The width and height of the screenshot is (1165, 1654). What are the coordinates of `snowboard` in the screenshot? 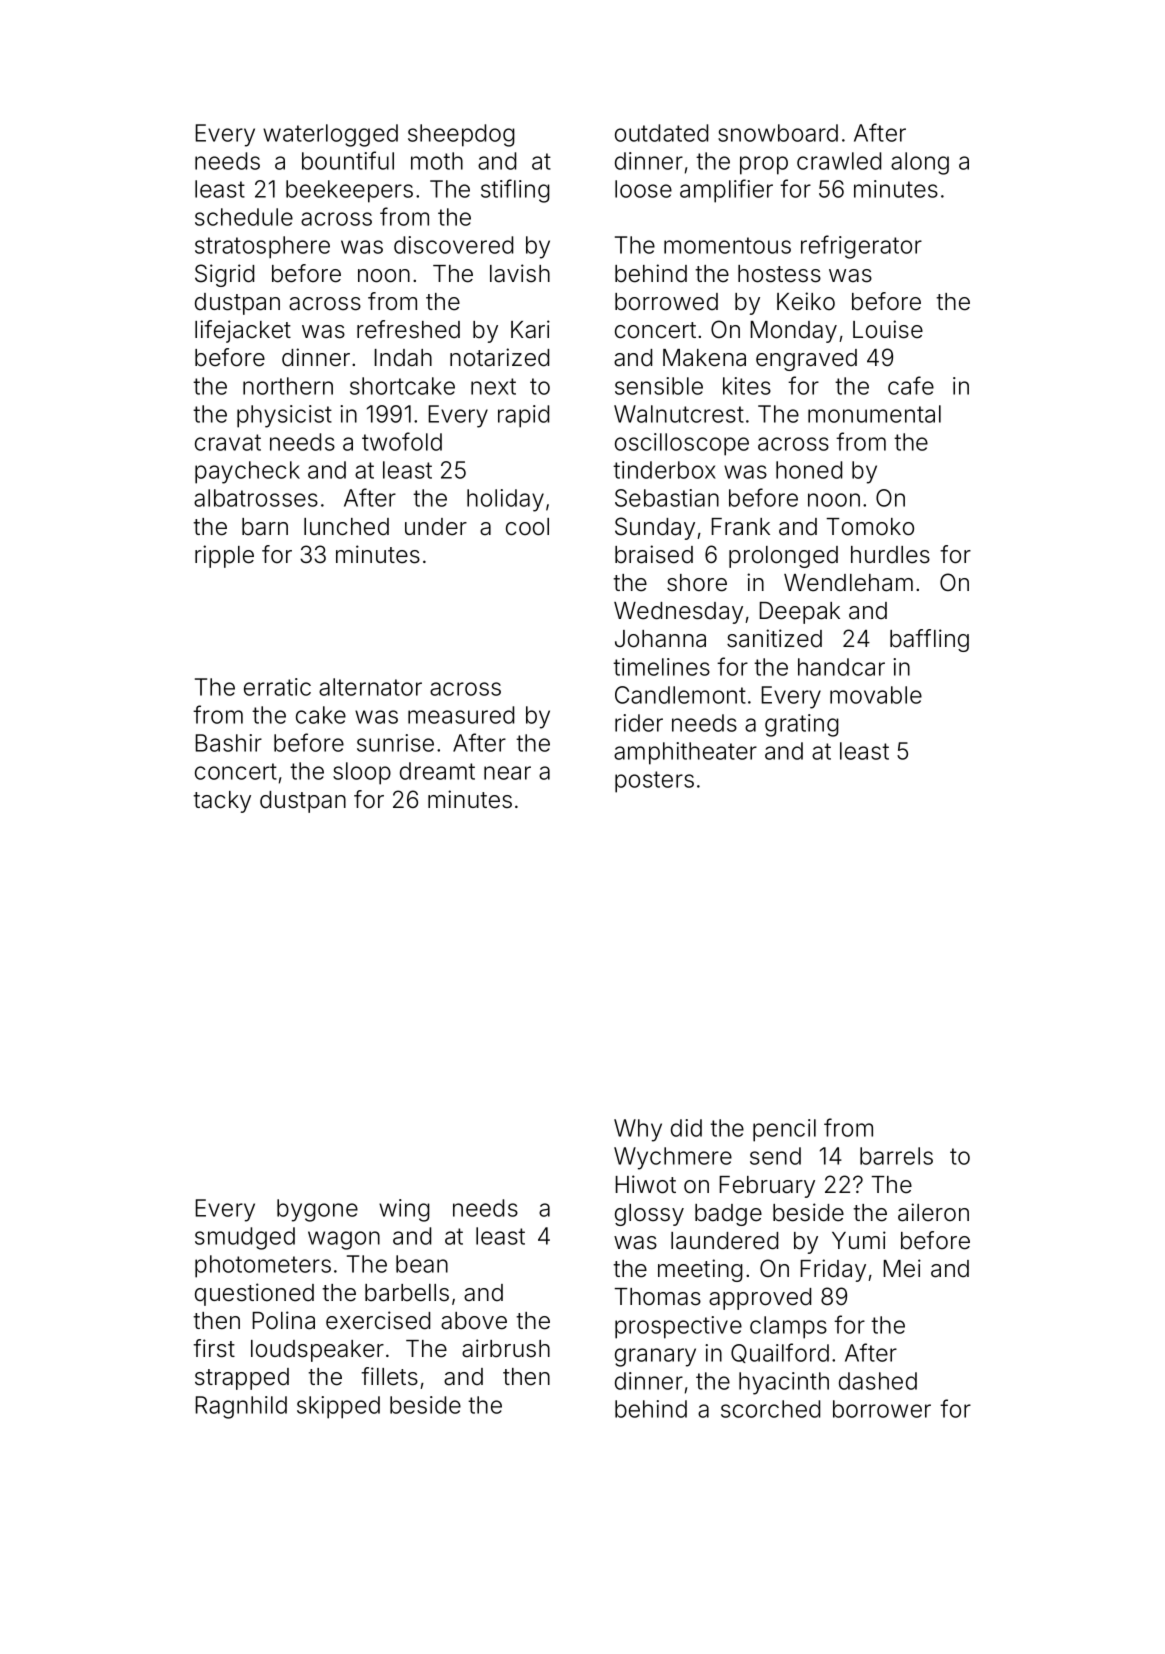 It's located at (778, 133).
